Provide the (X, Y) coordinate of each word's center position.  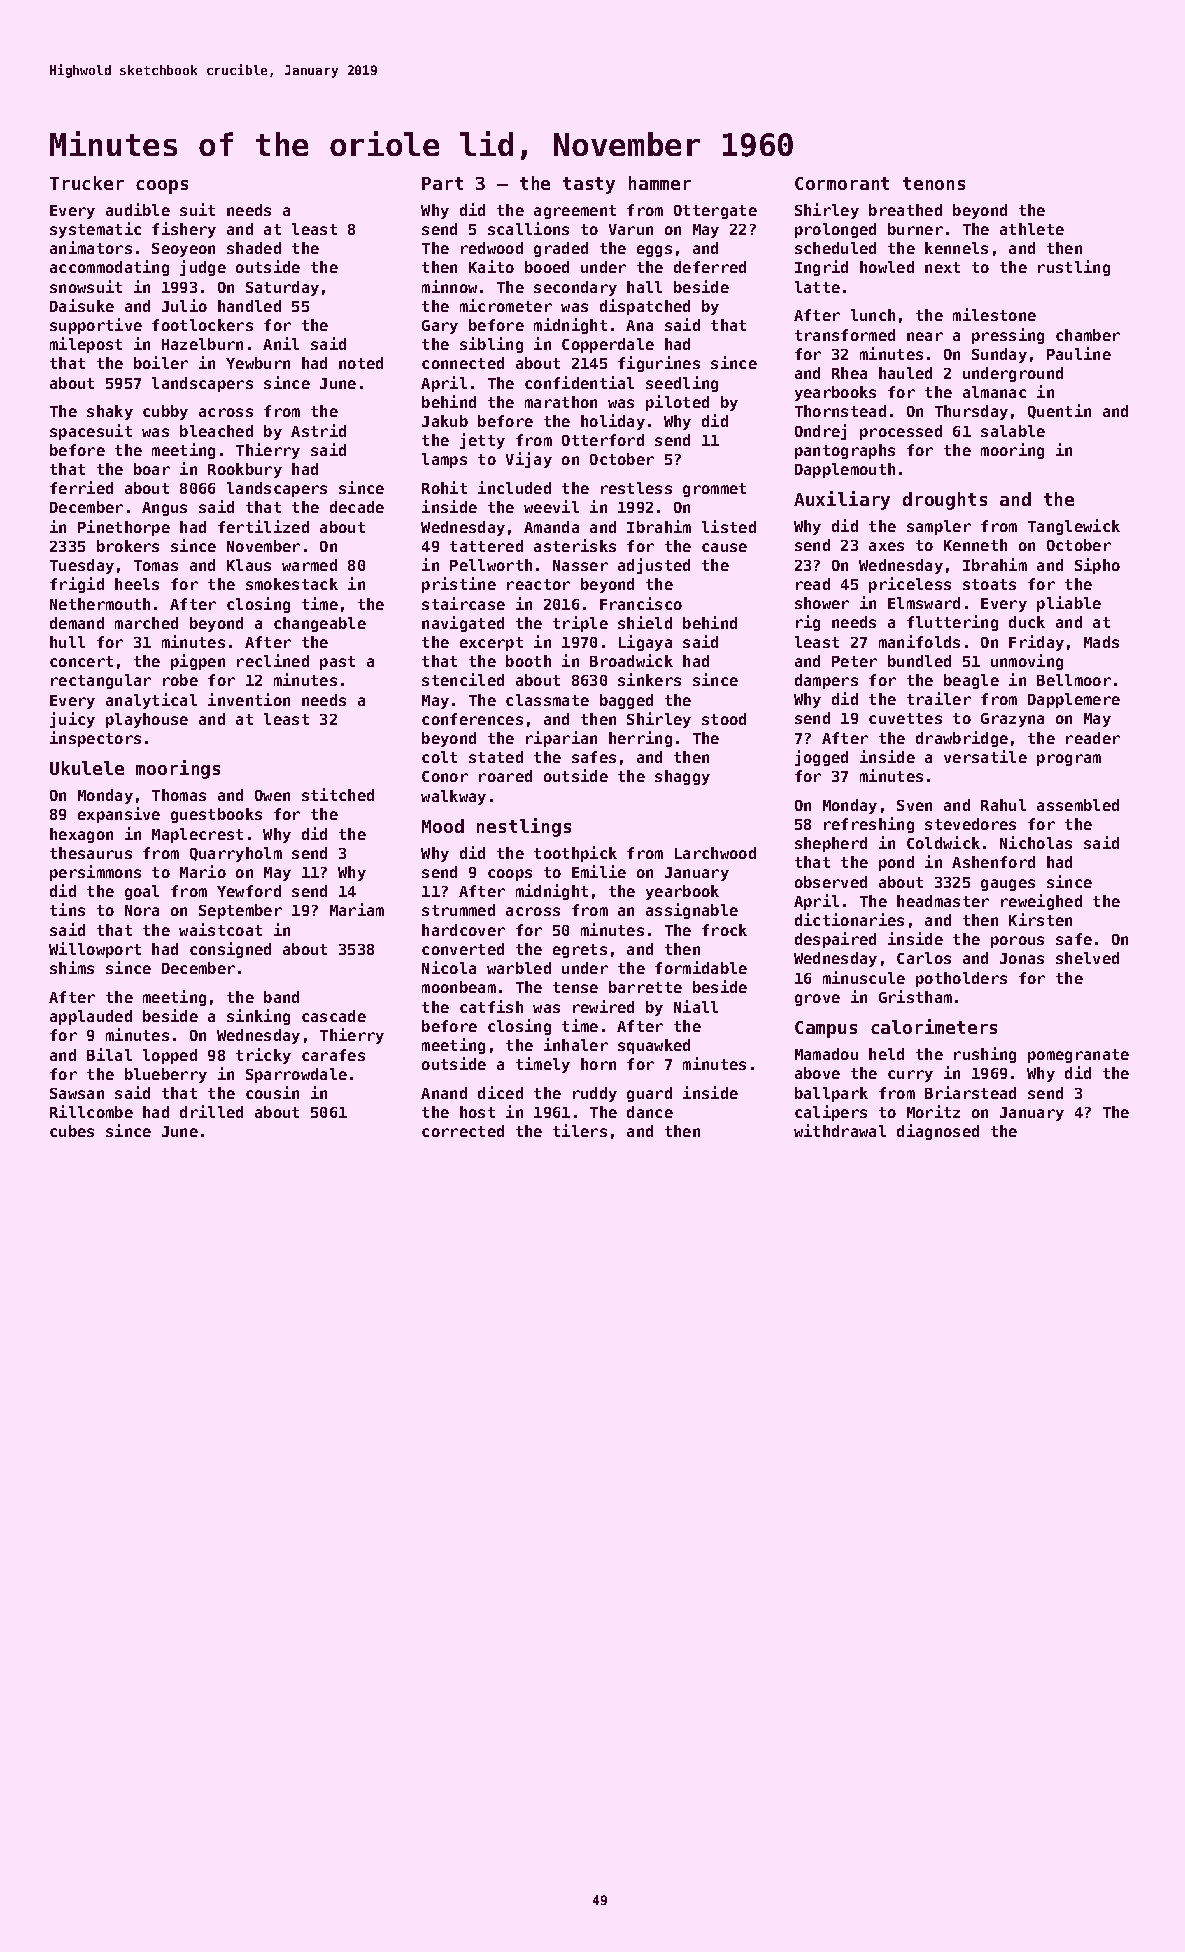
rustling (1074, 268)
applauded (91, 1017)
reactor (538, 584)
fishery (184, 230)
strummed (458, 910)
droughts (945, 501)
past (337, 663)
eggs (654, 251)
